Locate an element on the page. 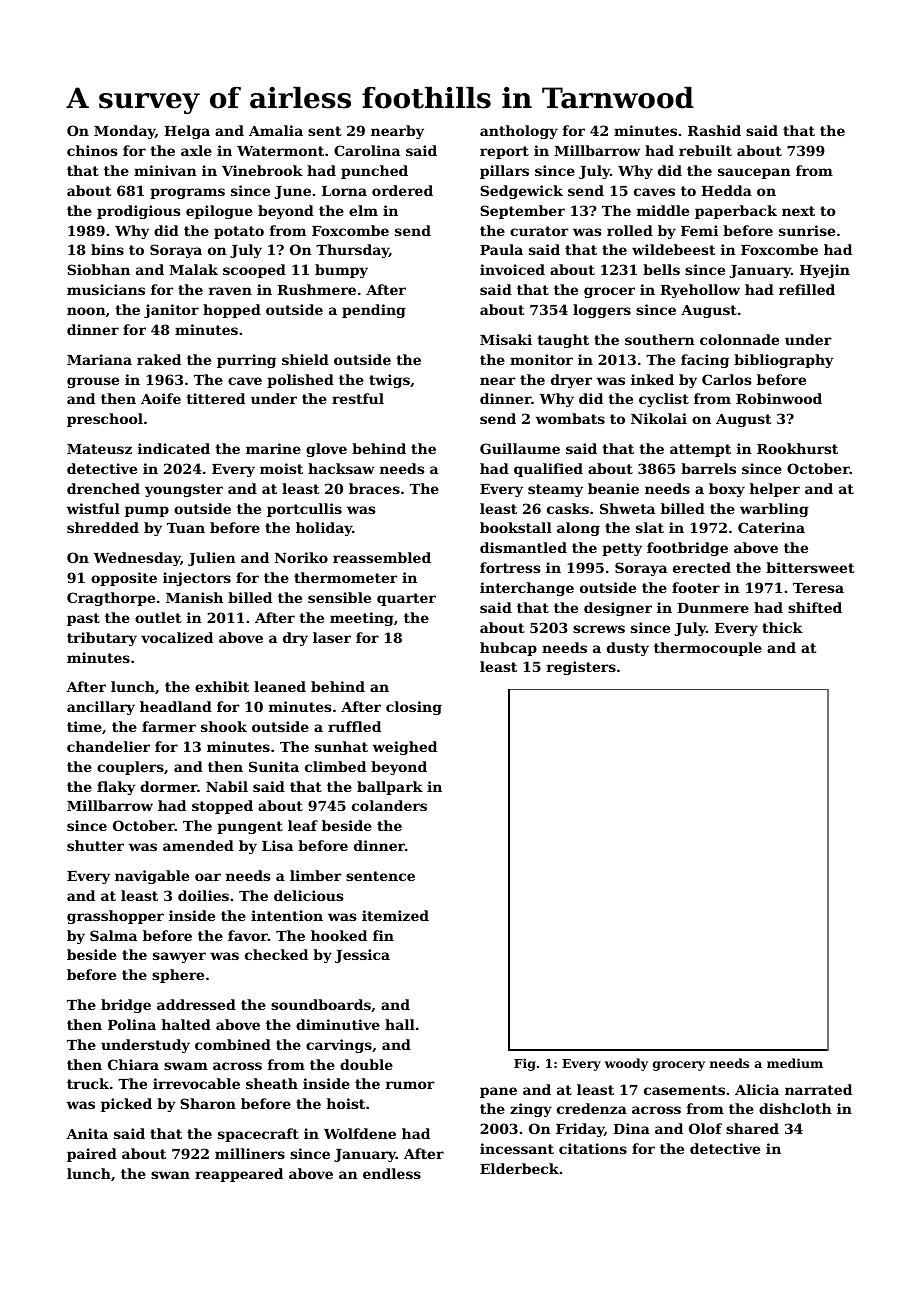  saucepan is located at coordinates (754, 173).
